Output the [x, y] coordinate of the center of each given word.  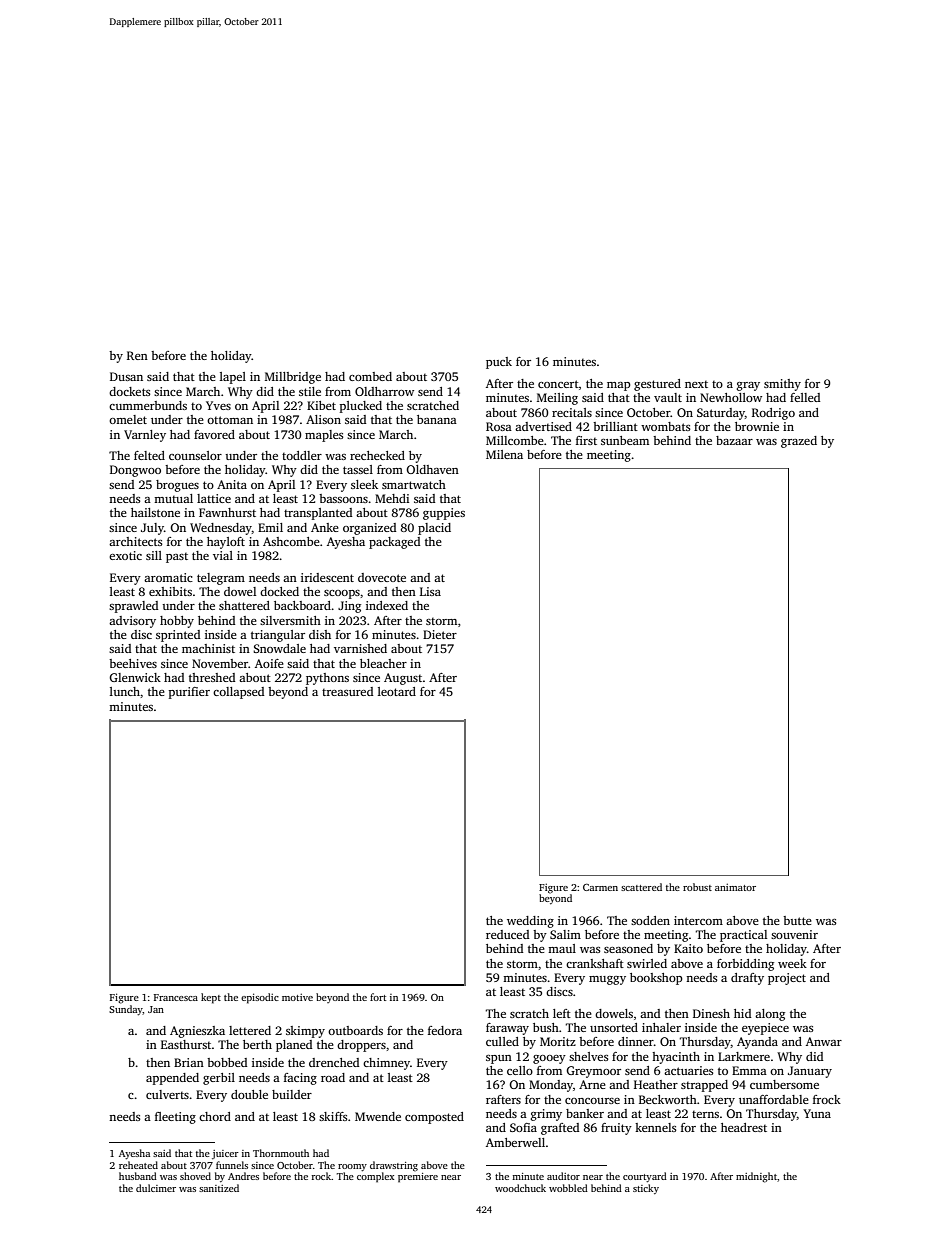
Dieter [440, 634]
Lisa [430, 591]
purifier [189, 693]
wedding [530, 922]
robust [697, 887]
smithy [782, 385]
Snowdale [279, 648]
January [810, 1072]
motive [297, 997]
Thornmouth [281, 1153]
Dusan [126, 376]
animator [735, 887]
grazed [799, 442]
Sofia [523, 1127]
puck [499, 363]
